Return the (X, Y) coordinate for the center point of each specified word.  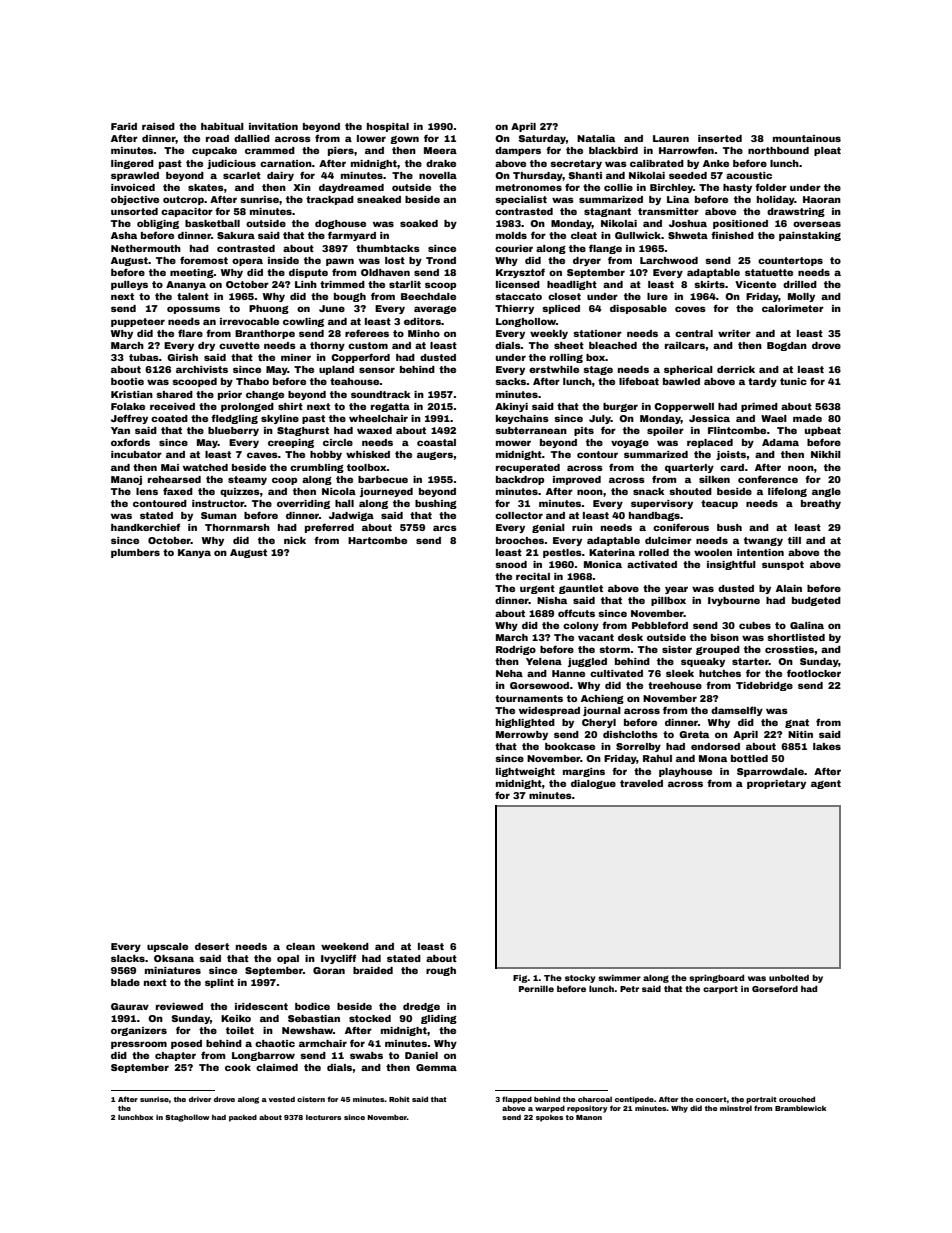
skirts (709, 284)
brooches (520, 540)
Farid (124, 126)
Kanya (194, 553)
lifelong (787, 492)
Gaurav (130, 1006)
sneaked (379, 199)
